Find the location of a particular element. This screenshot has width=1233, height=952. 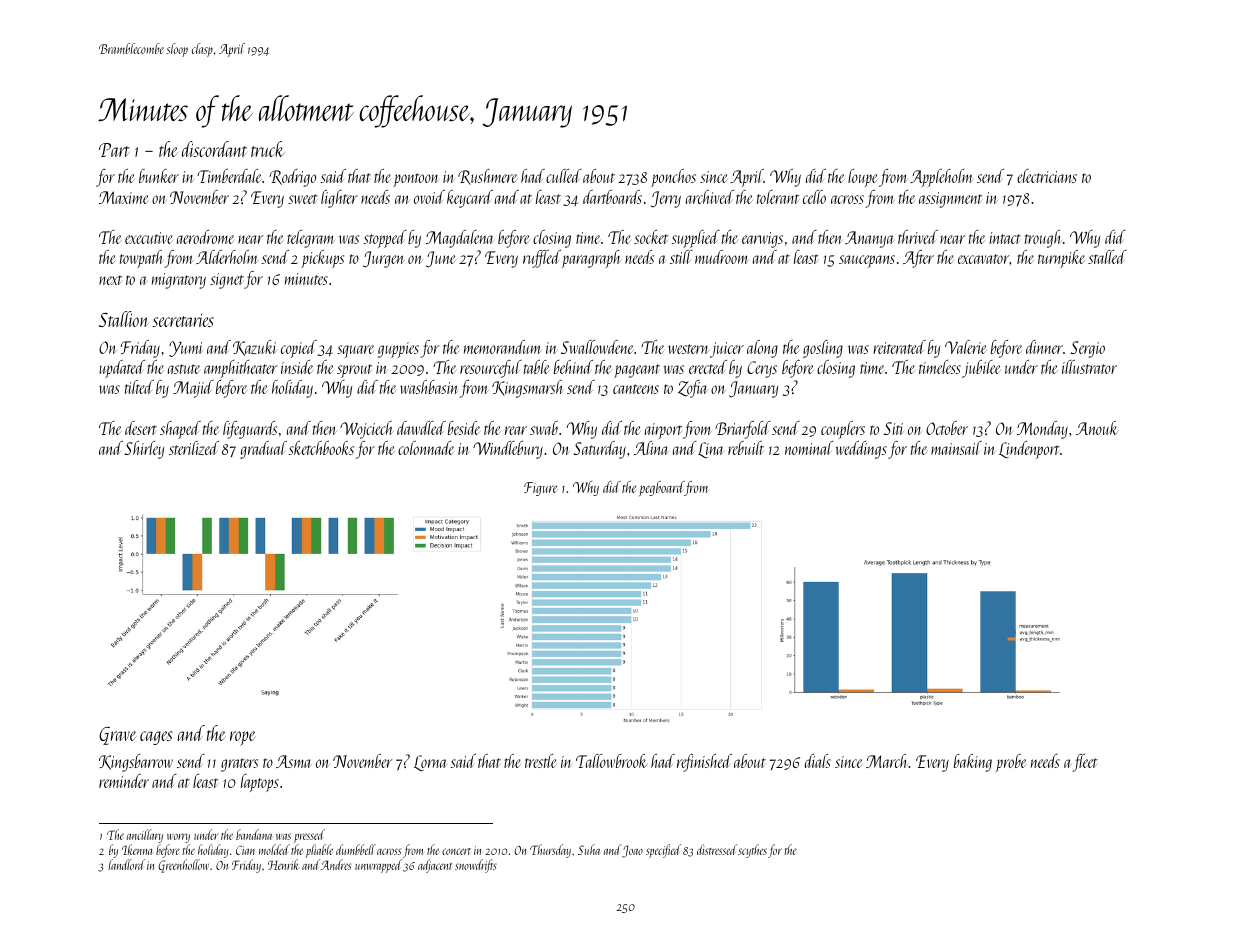

sprout is located at coordinates (354, 371).
